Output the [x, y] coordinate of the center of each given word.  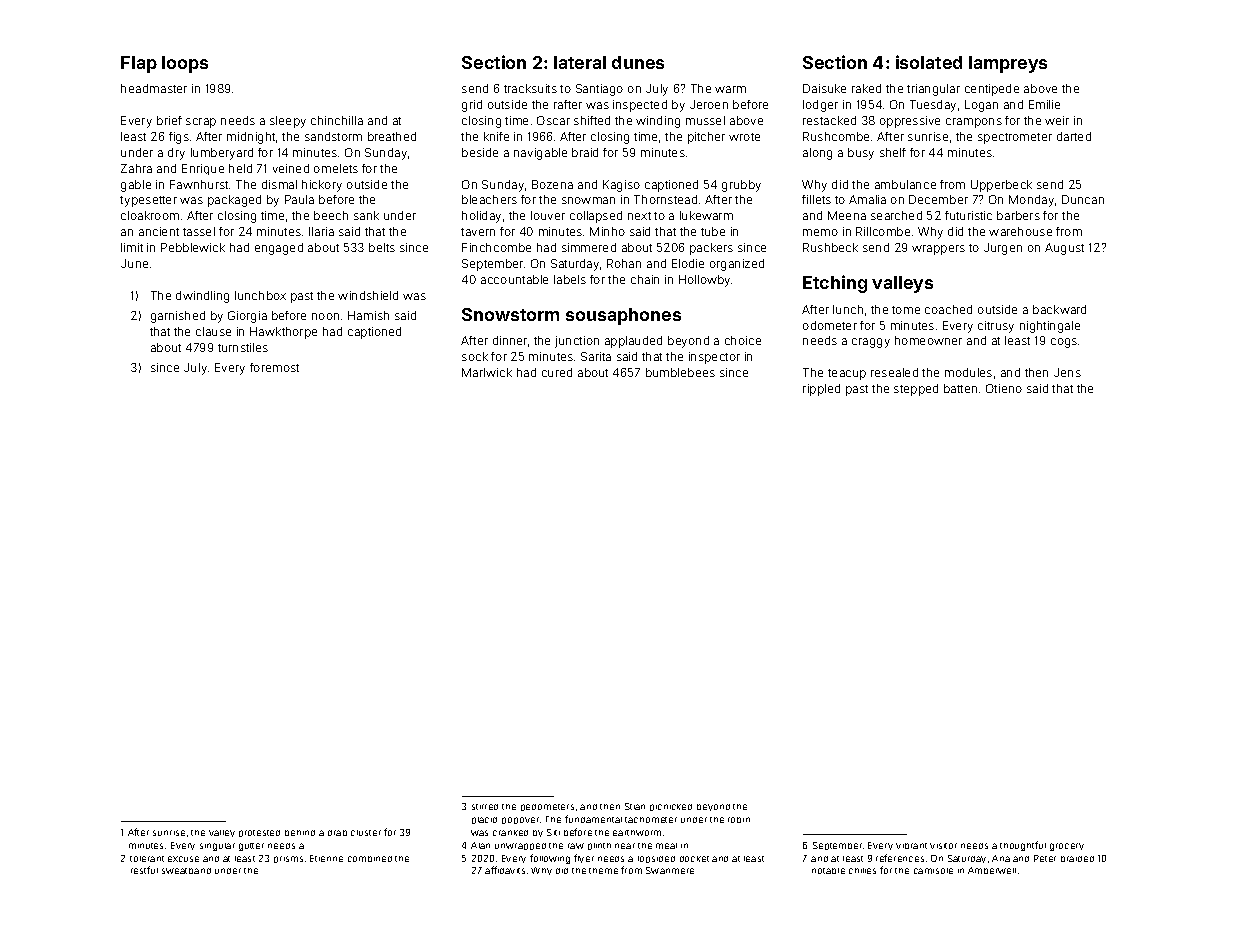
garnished [178, 317]
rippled [821, 390]
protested [259, 833]
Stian [635, 806]
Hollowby [704, 281]
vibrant [911, 846]
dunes [638, 62]
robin [739, 820]
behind [300, 833]
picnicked [671, 807]
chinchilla [337, 120]
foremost [274, 367]
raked [866, 88]
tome [906, 310]
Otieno [1004, 388]
